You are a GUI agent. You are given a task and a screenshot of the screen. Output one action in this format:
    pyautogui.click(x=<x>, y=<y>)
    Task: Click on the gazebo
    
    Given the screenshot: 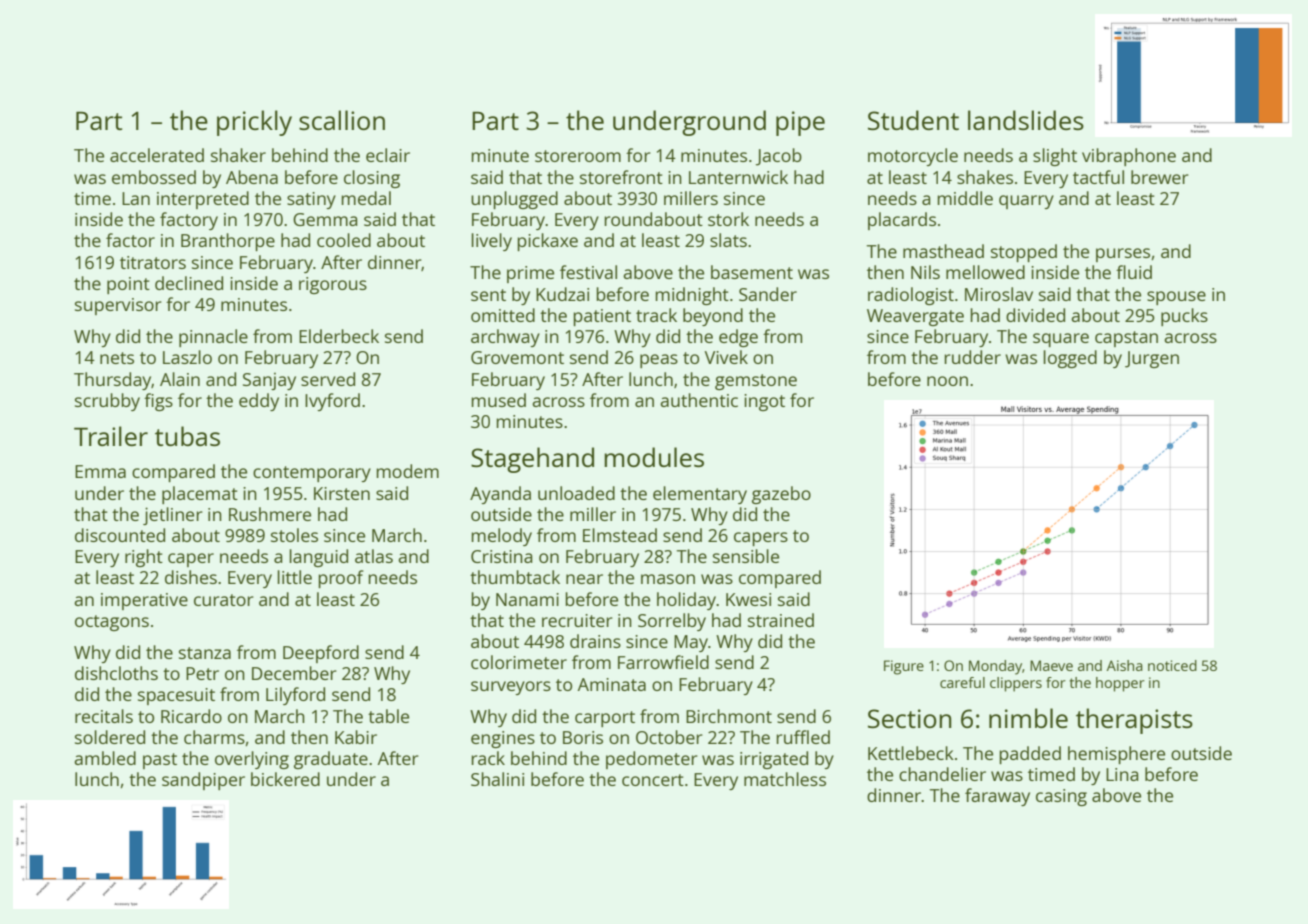 What is the action you would take?
    pyautogui.click(x=781, y=495)
